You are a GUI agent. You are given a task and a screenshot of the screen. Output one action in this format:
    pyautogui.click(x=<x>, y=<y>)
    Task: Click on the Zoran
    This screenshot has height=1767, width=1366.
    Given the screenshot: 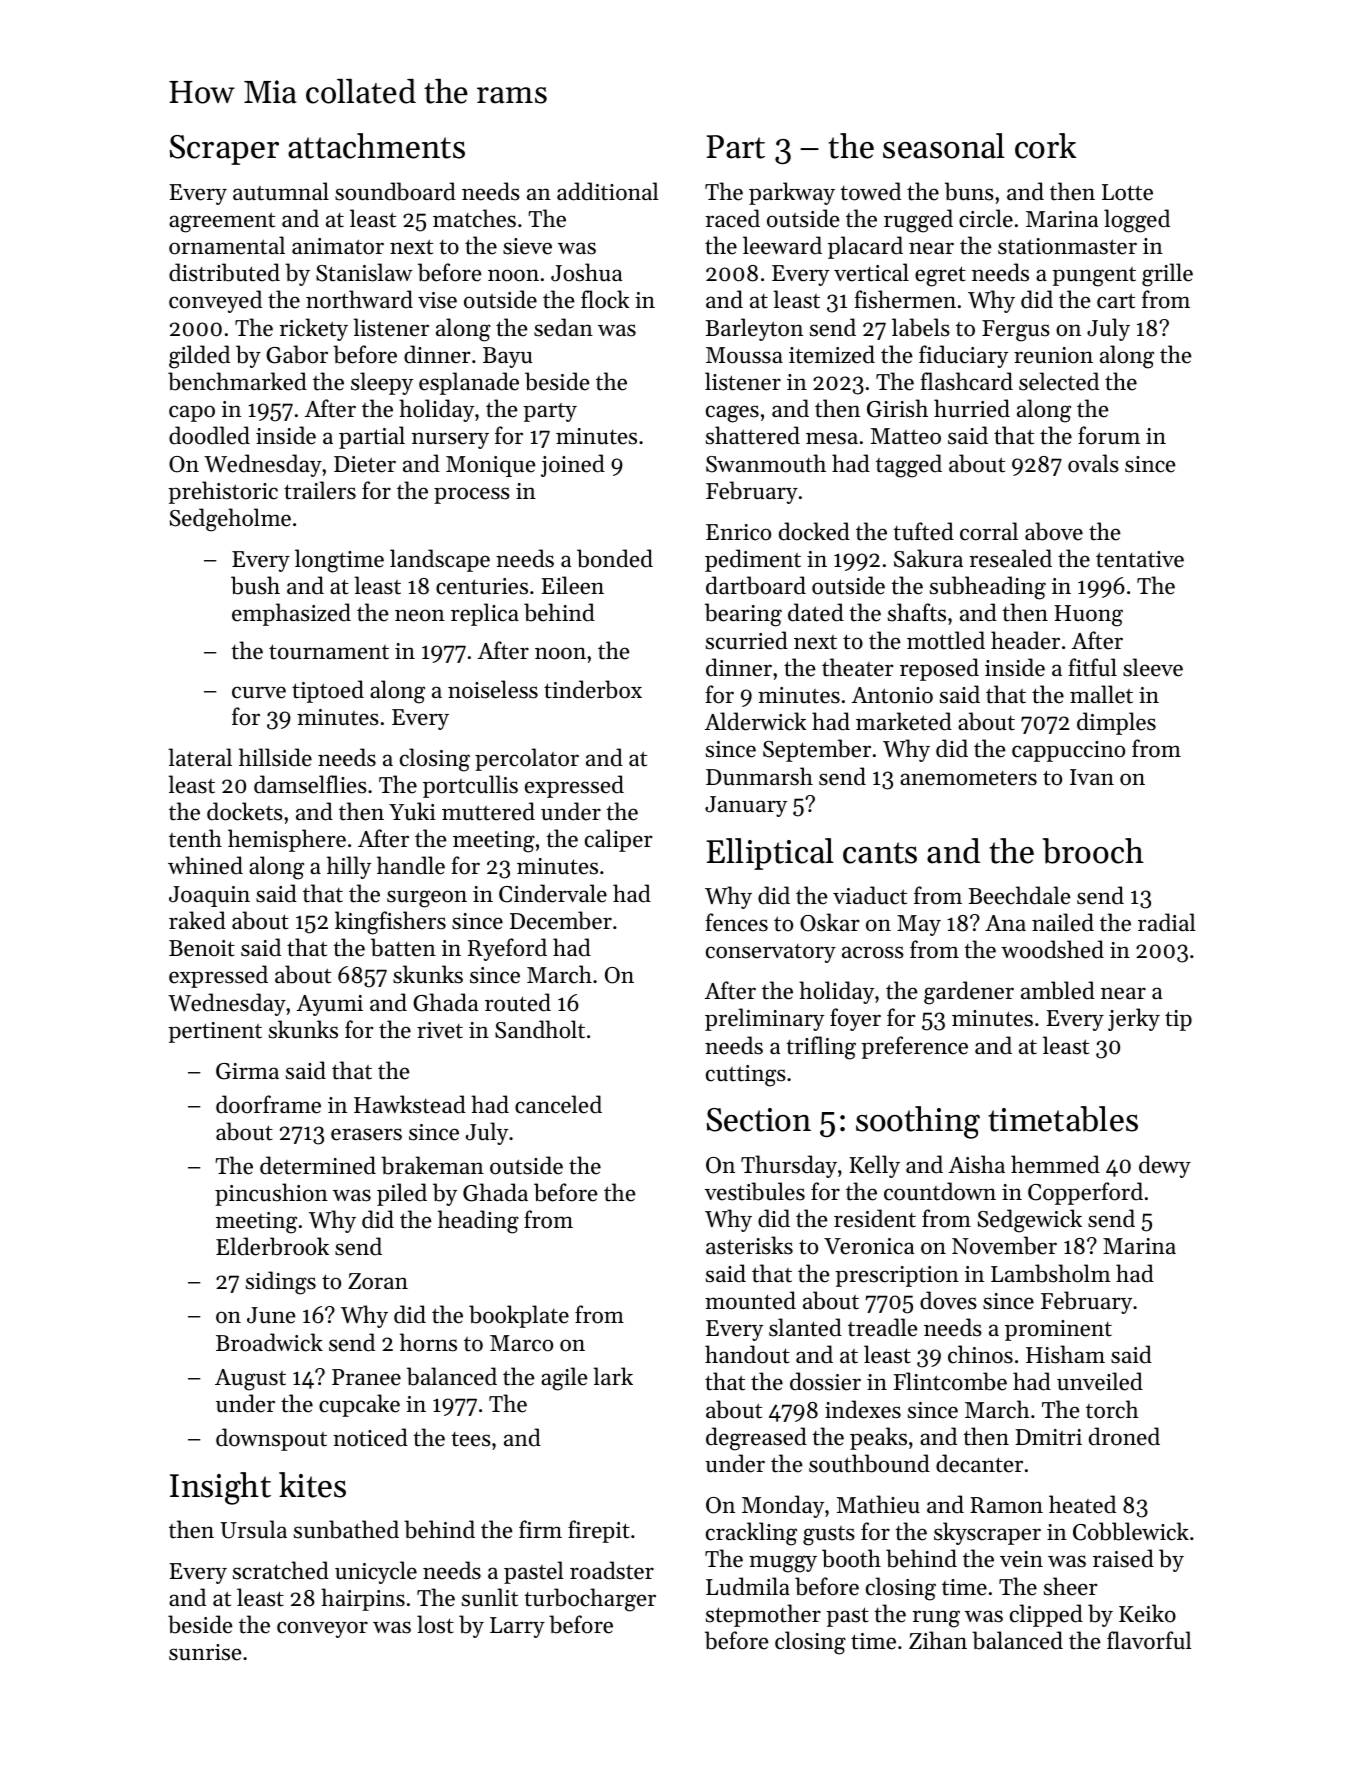 What is the action you would take?
    pyautogui.click(x=378, y=1281)
